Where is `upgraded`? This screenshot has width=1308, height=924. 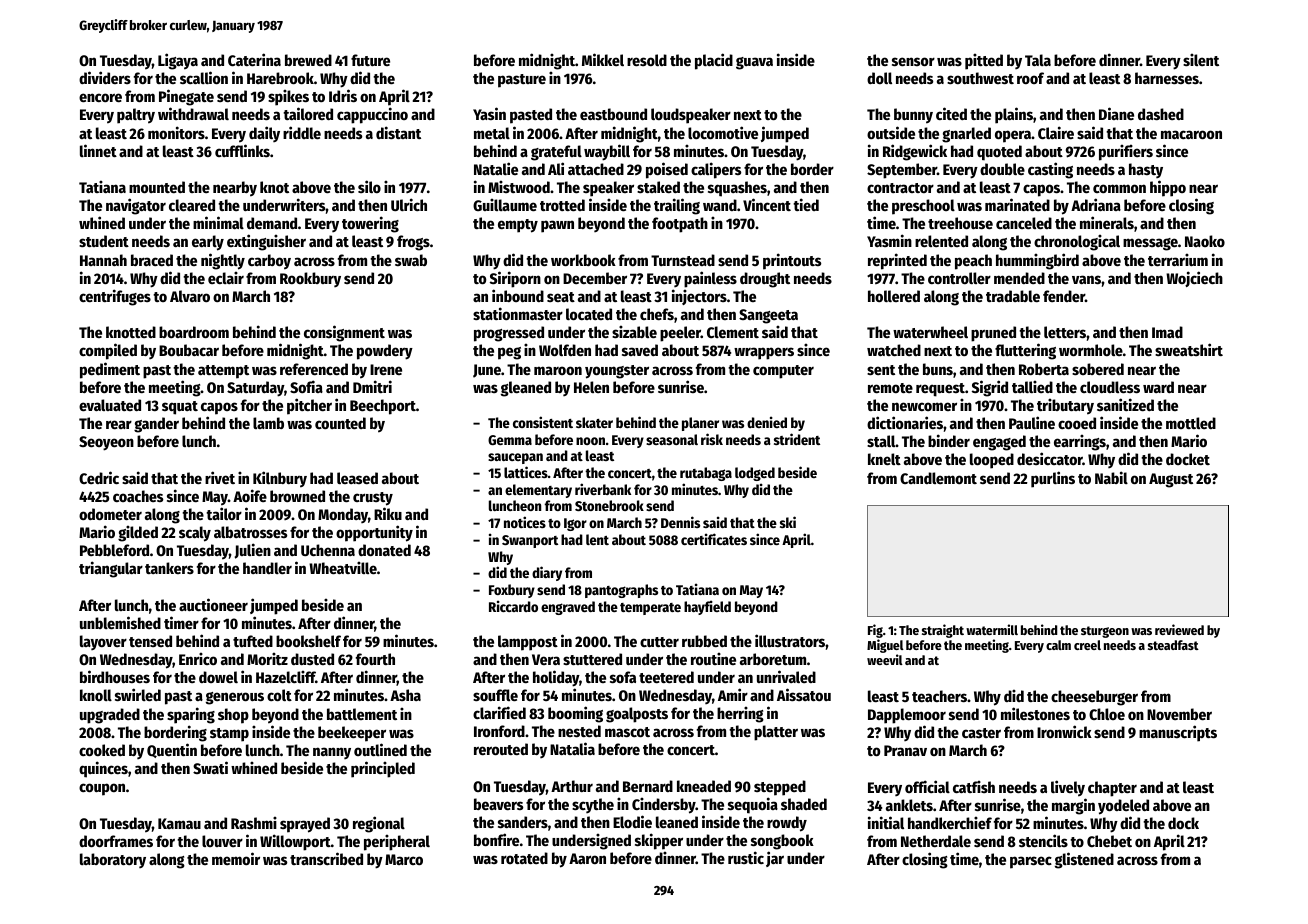 upgraded is located at coordinates (110, 716).
